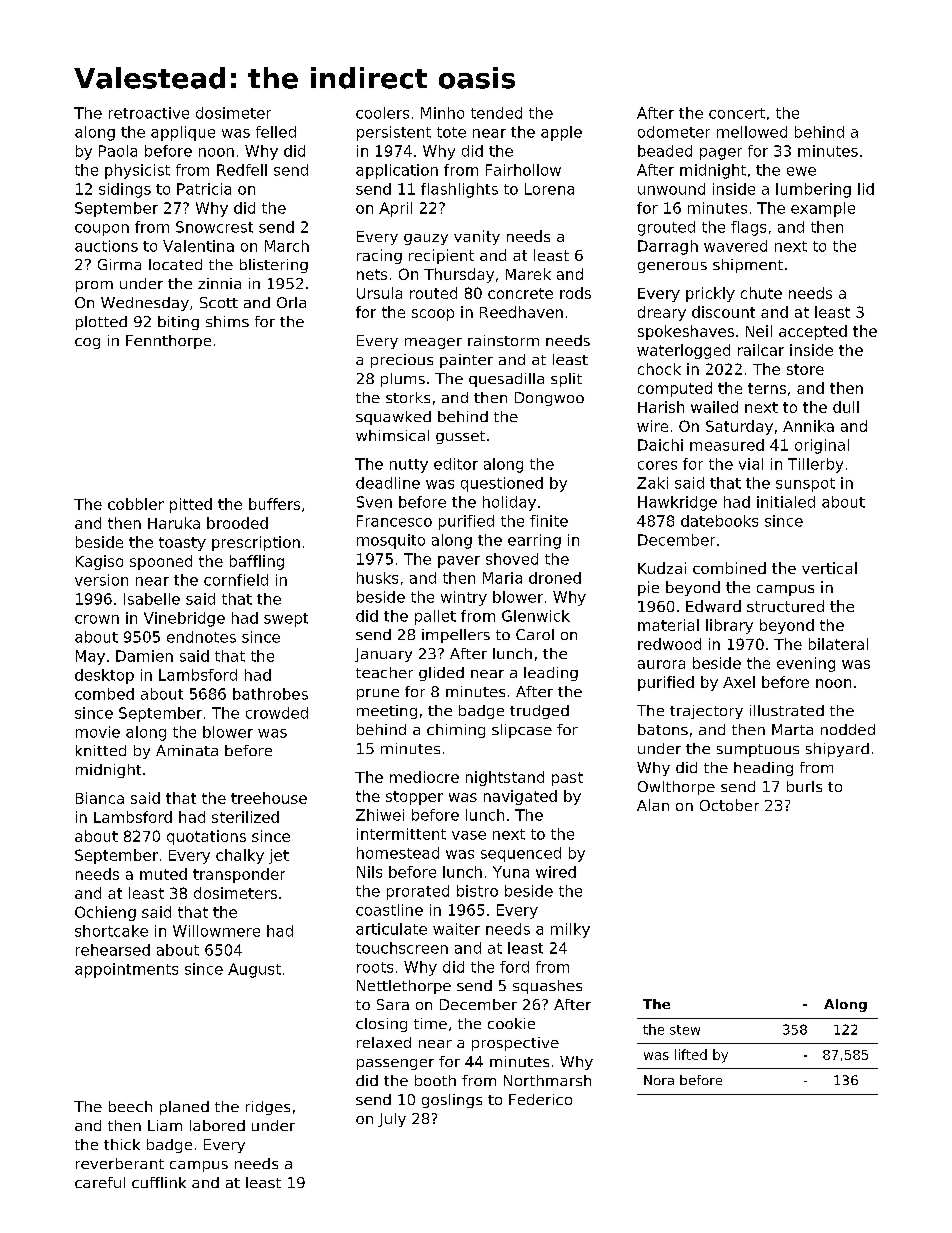 This page has width=952, height=1233. Describe the element at coordinates (184, 619) in the page. I see `Vinebridge` at that location.
